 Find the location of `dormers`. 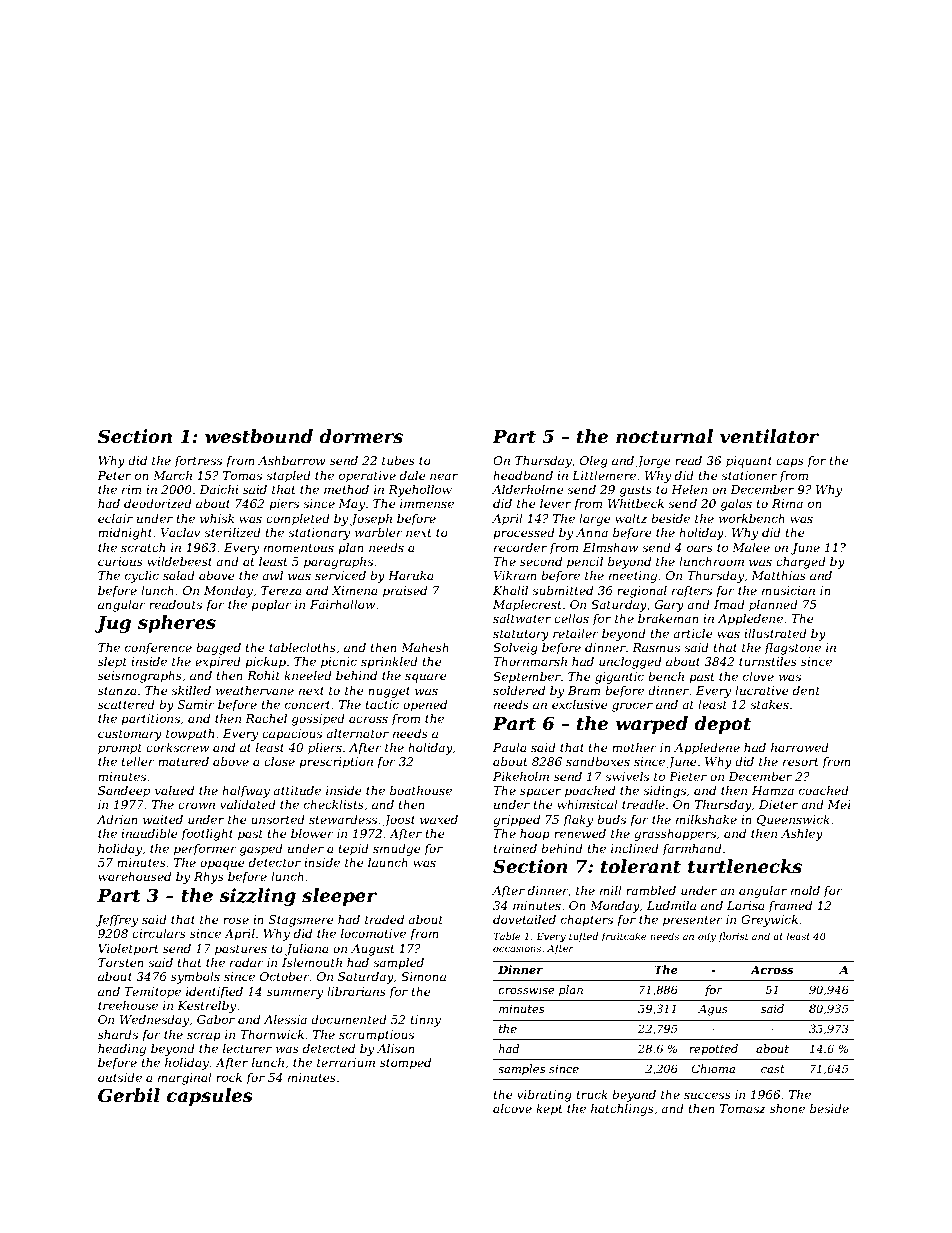

dormers is located at coordinates (361, 436).
